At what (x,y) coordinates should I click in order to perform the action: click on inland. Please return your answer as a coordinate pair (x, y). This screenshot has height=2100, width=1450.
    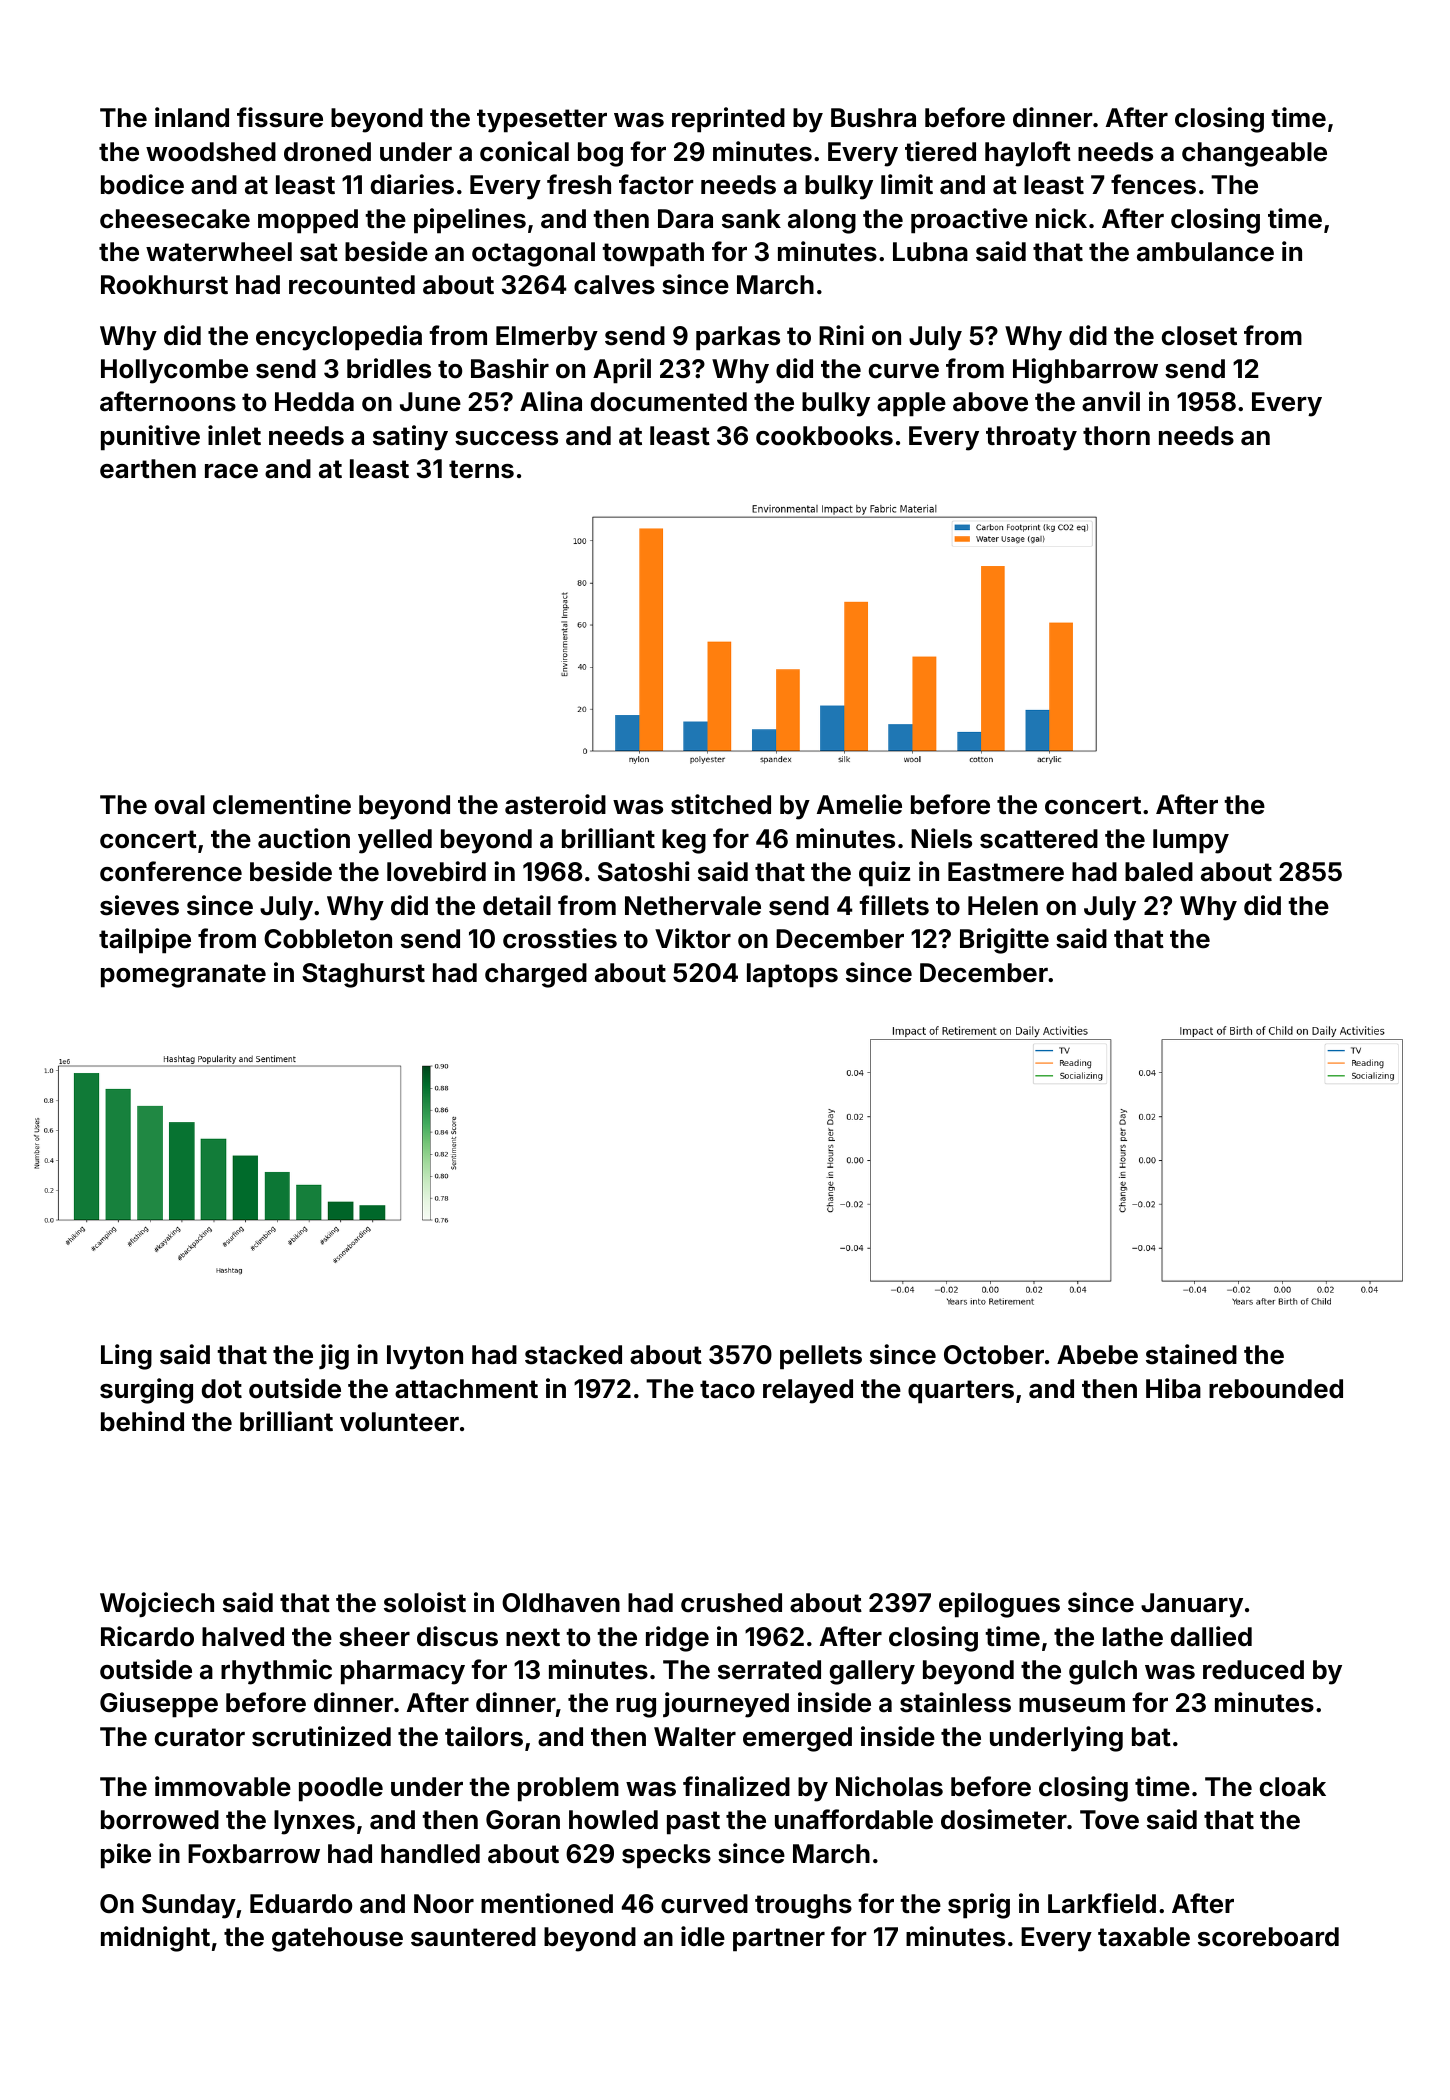
    Looking at the image, I should click on (192, 117).
